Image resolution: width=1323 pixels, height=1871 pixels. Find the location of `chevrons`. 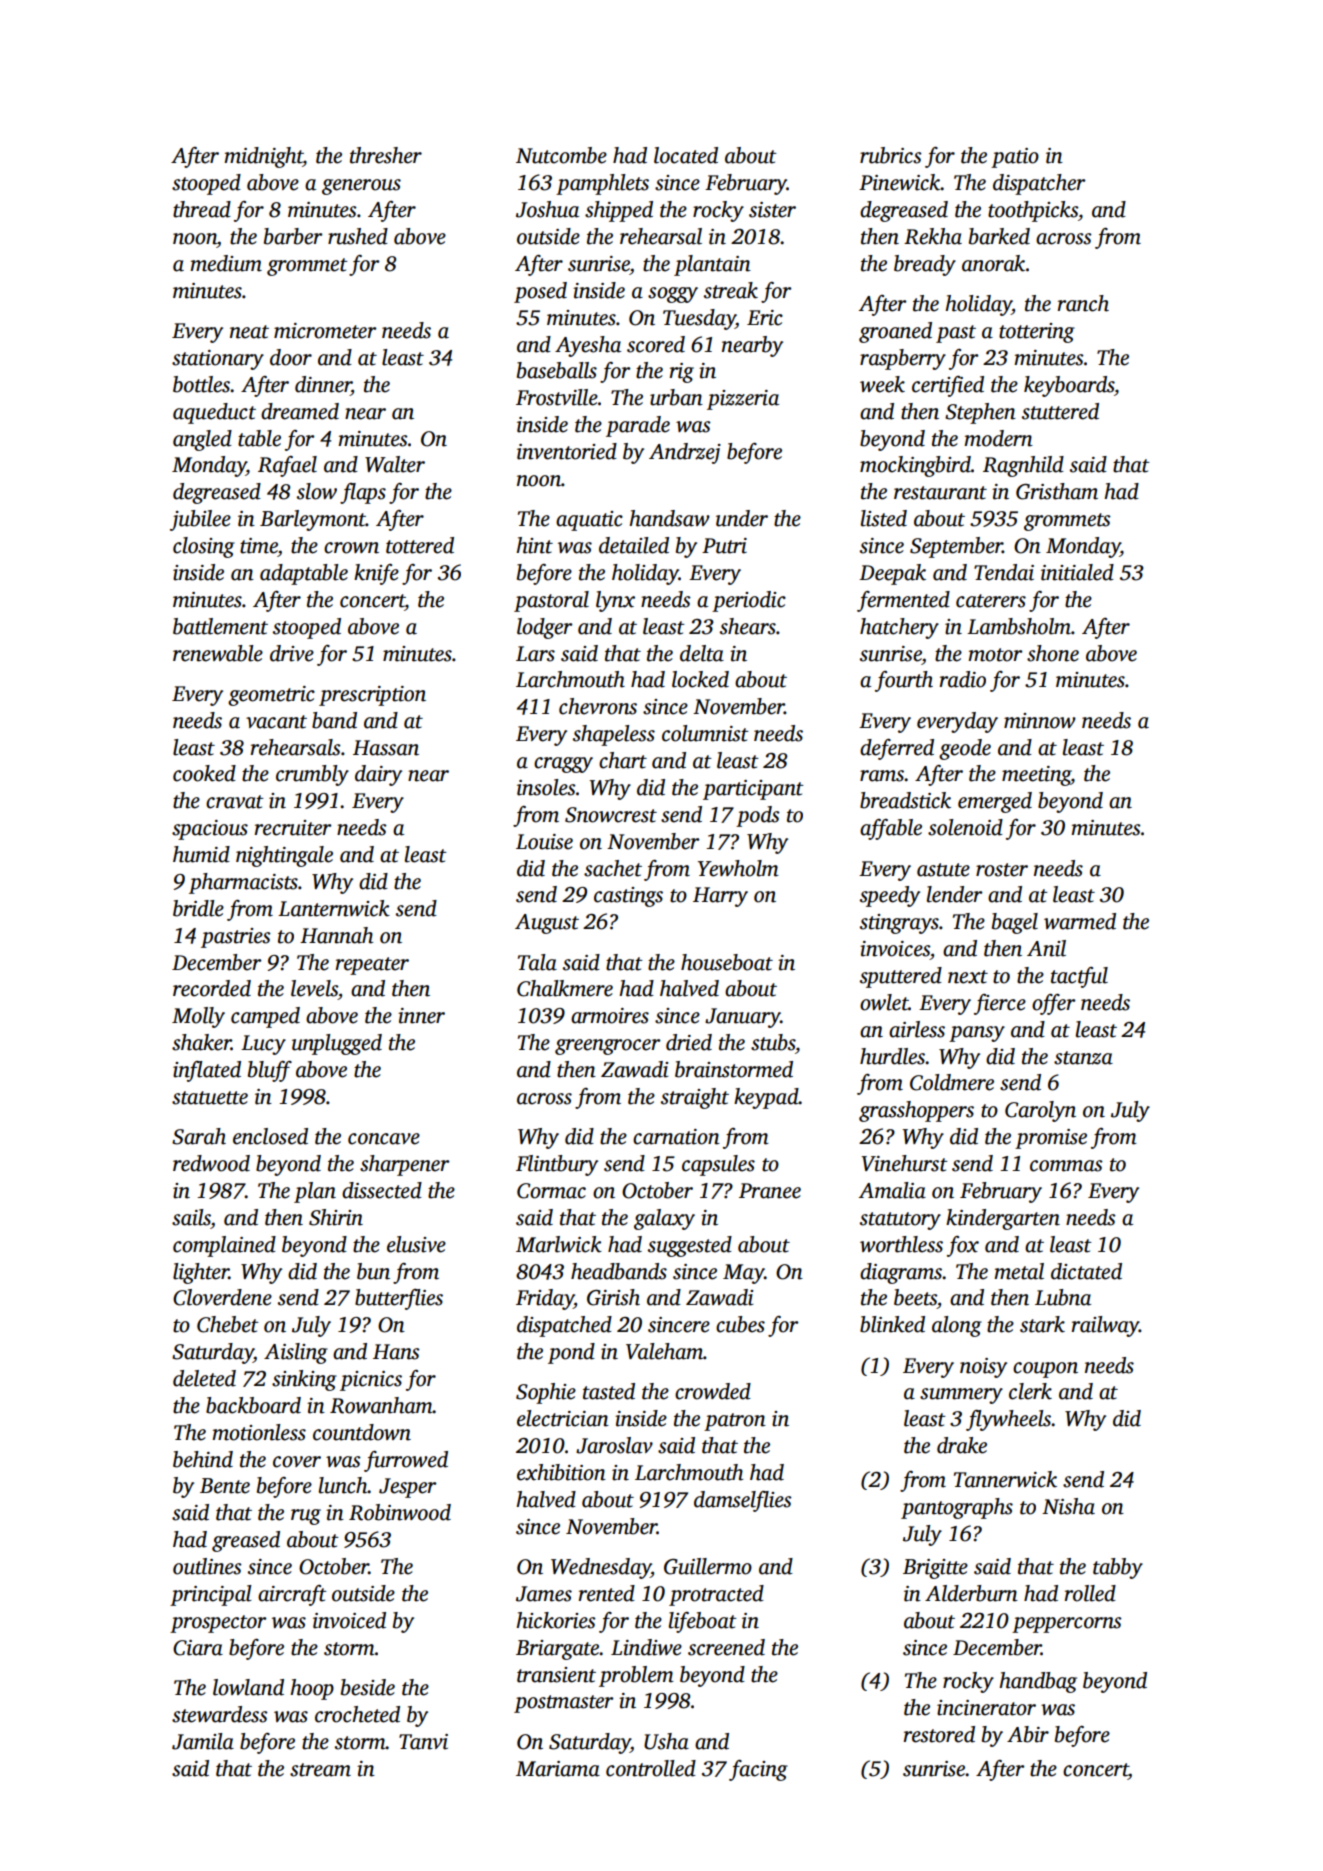

chevrons is located at coordinates (598, 706).
